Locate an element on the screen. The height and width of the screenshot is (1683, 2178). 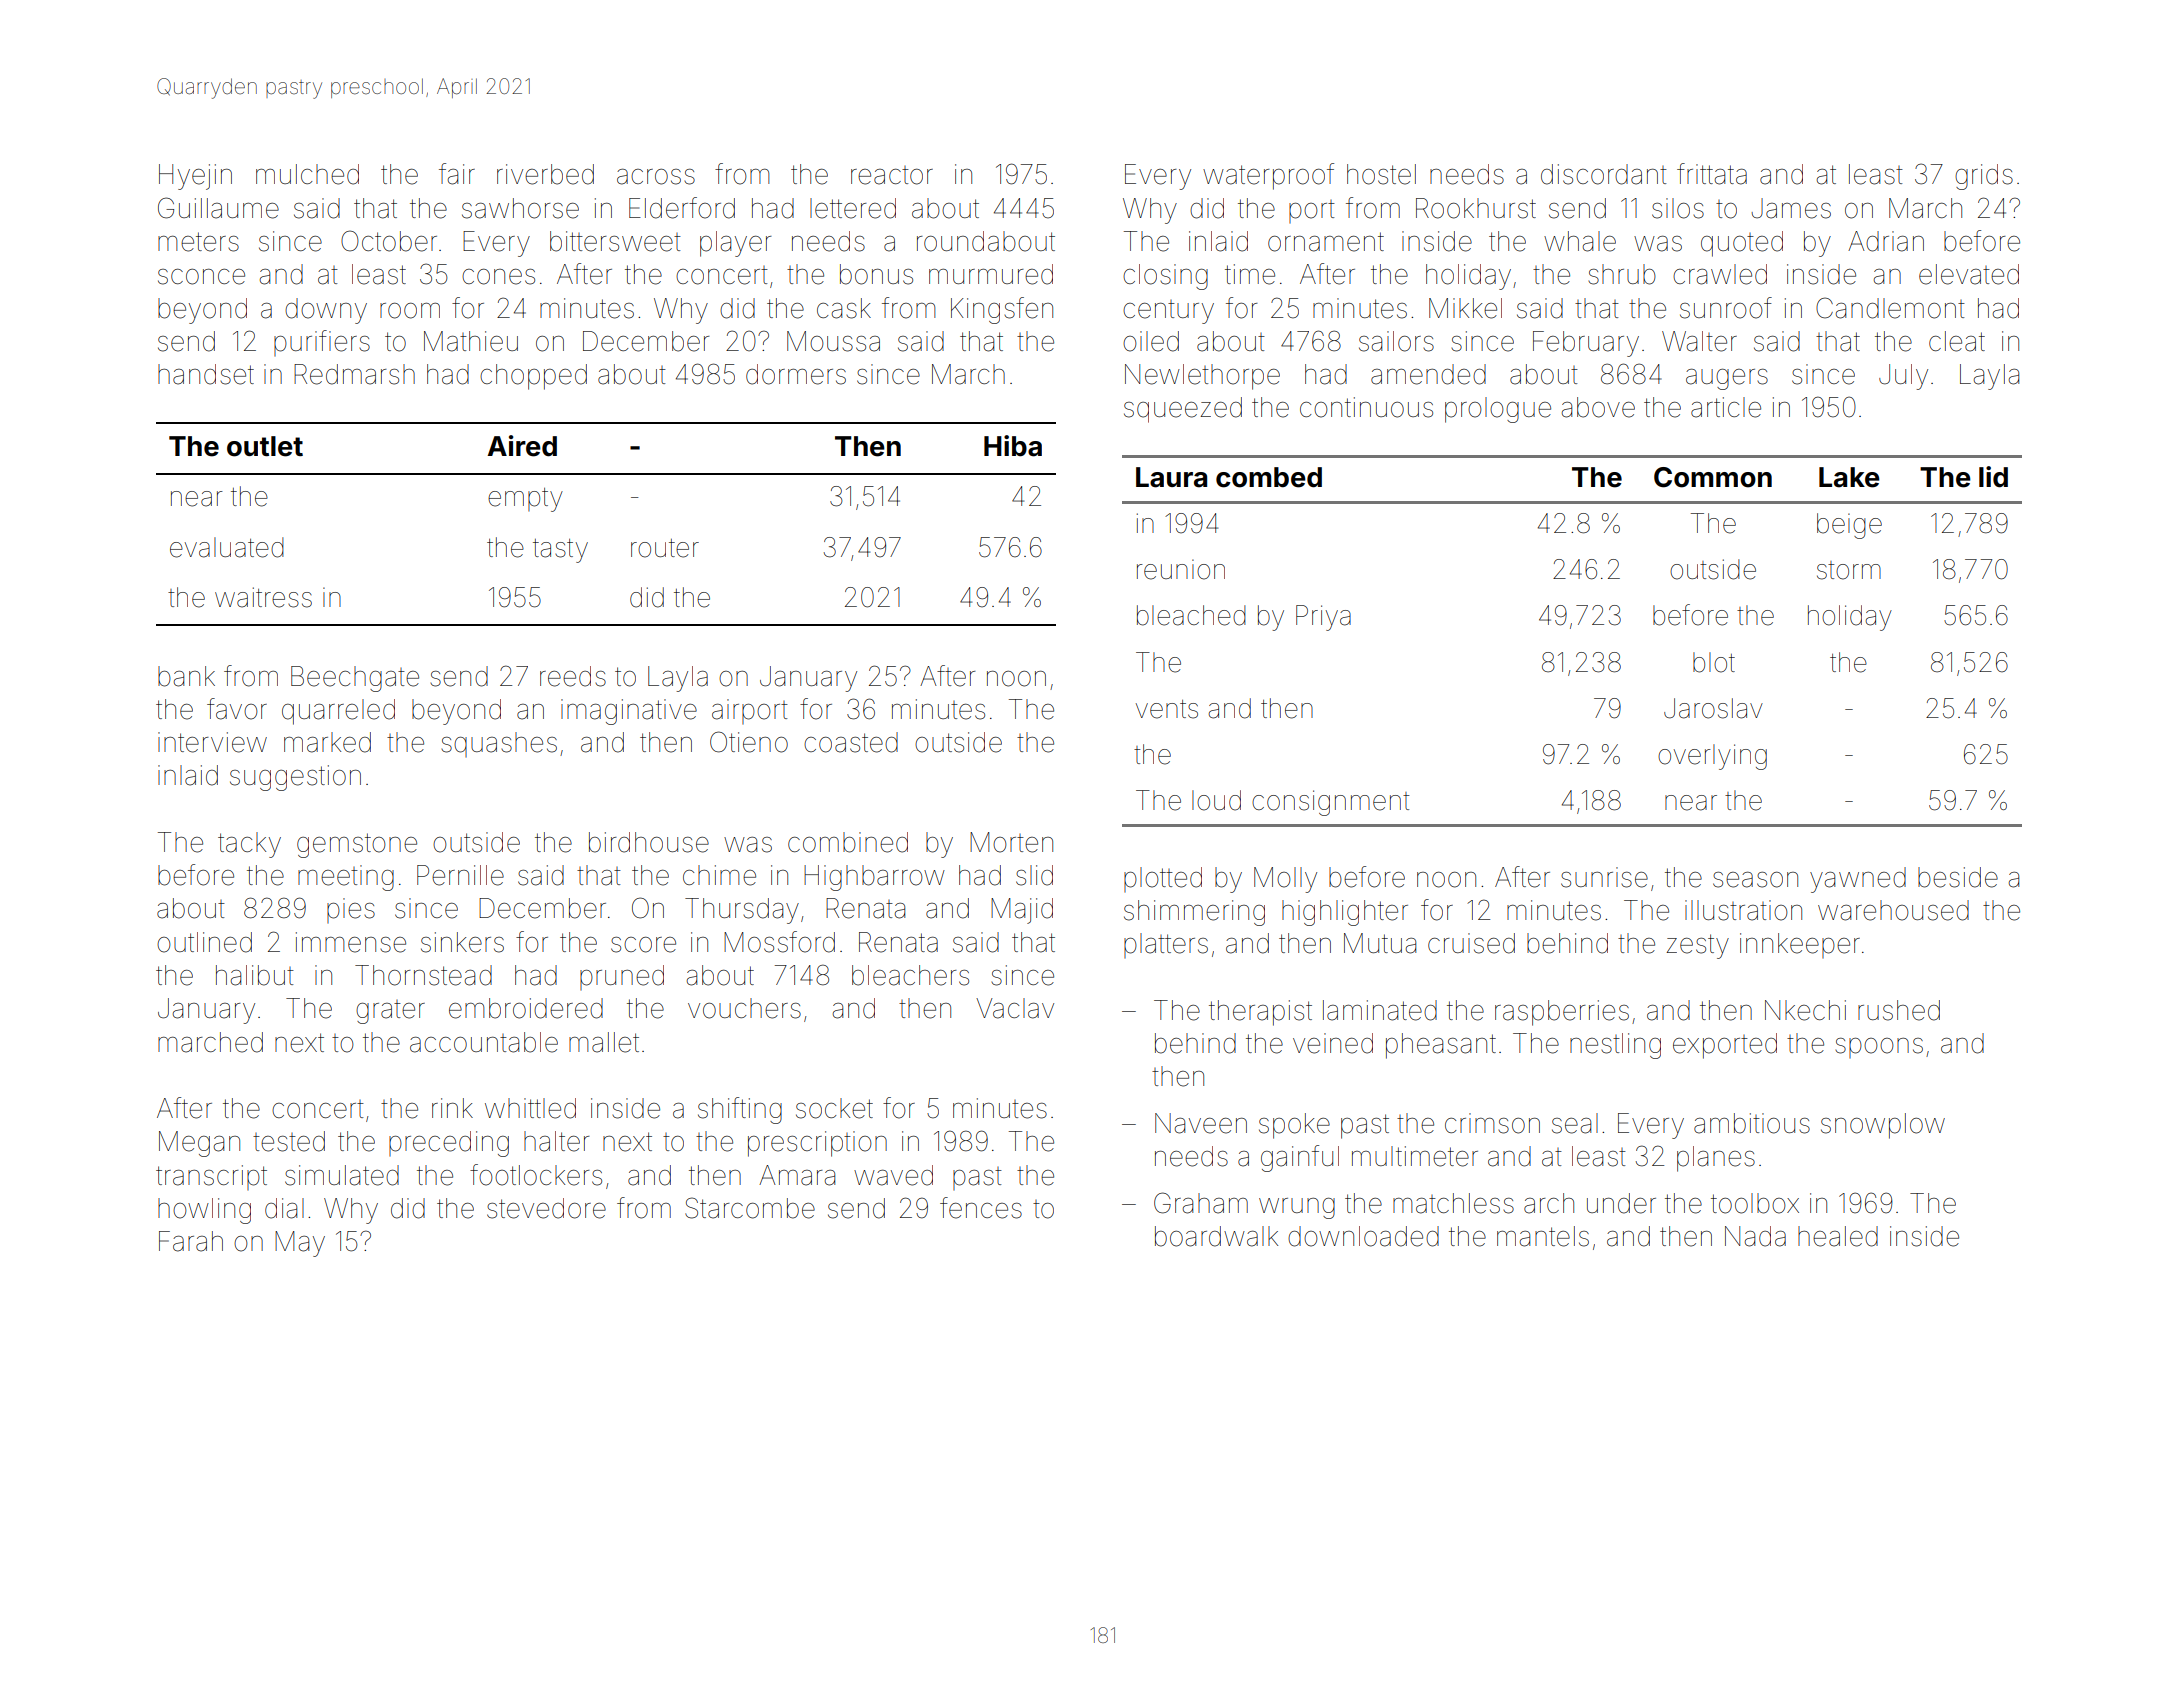
tacky is located at coordinates (249, 845).
